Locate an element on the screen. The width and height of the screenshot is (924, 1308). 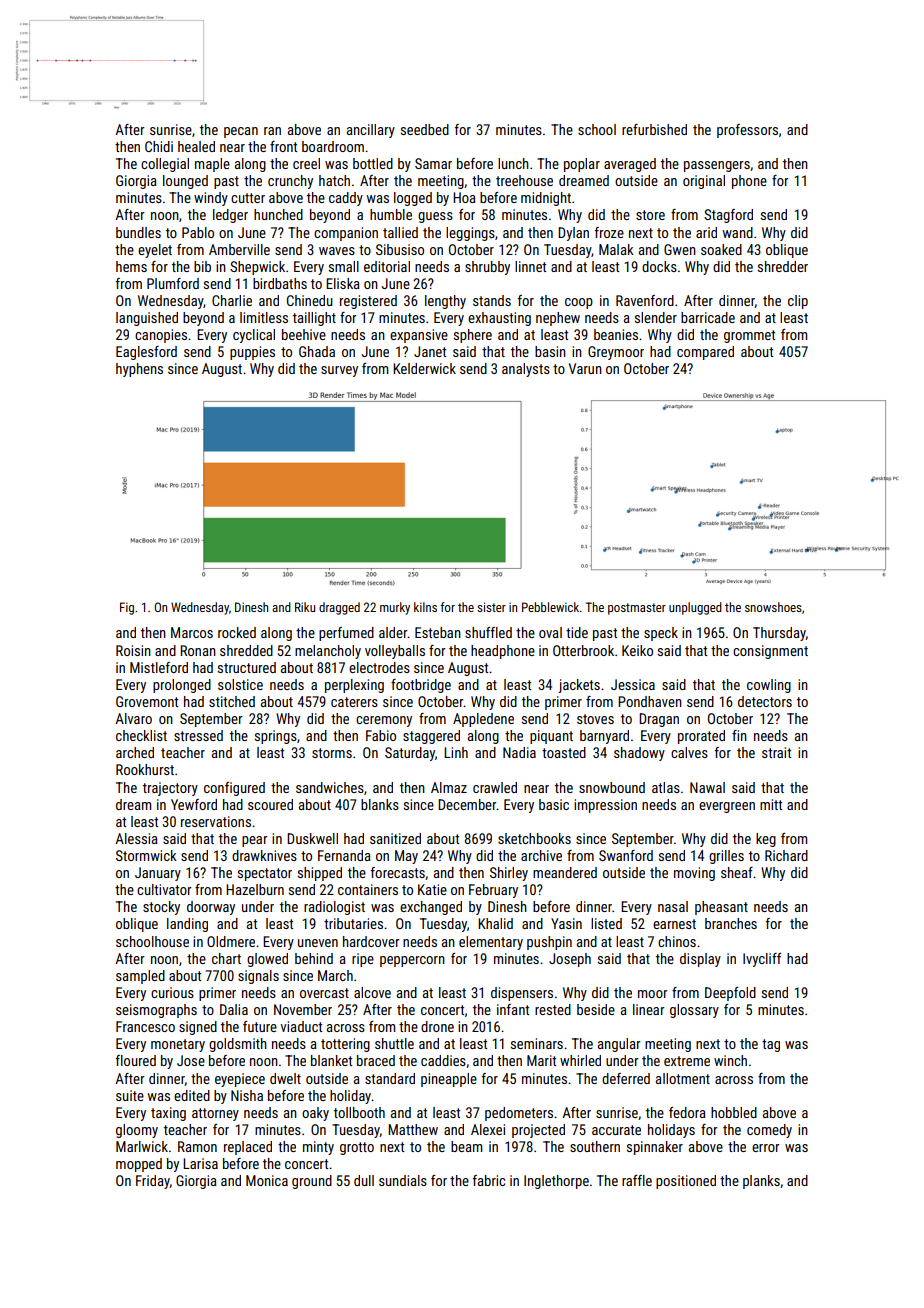
survey is located at coordinates (339, 371).
